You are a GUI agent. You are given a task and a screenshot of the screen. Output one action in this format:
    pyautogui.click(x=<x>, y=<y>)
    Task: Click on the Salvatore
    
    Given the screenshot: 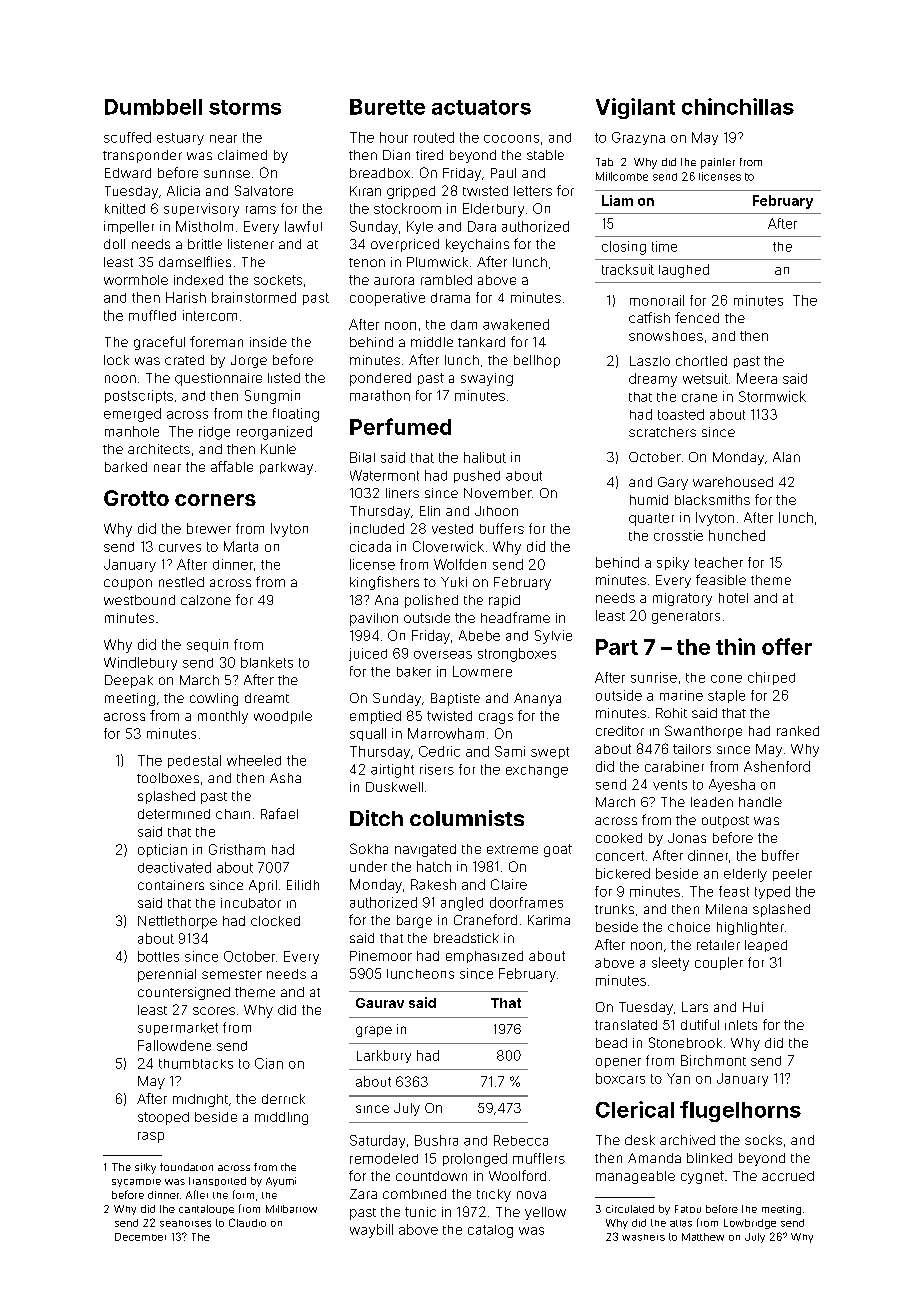 What is the action you would take?
    pyautogui.click(x=264, y=190)
